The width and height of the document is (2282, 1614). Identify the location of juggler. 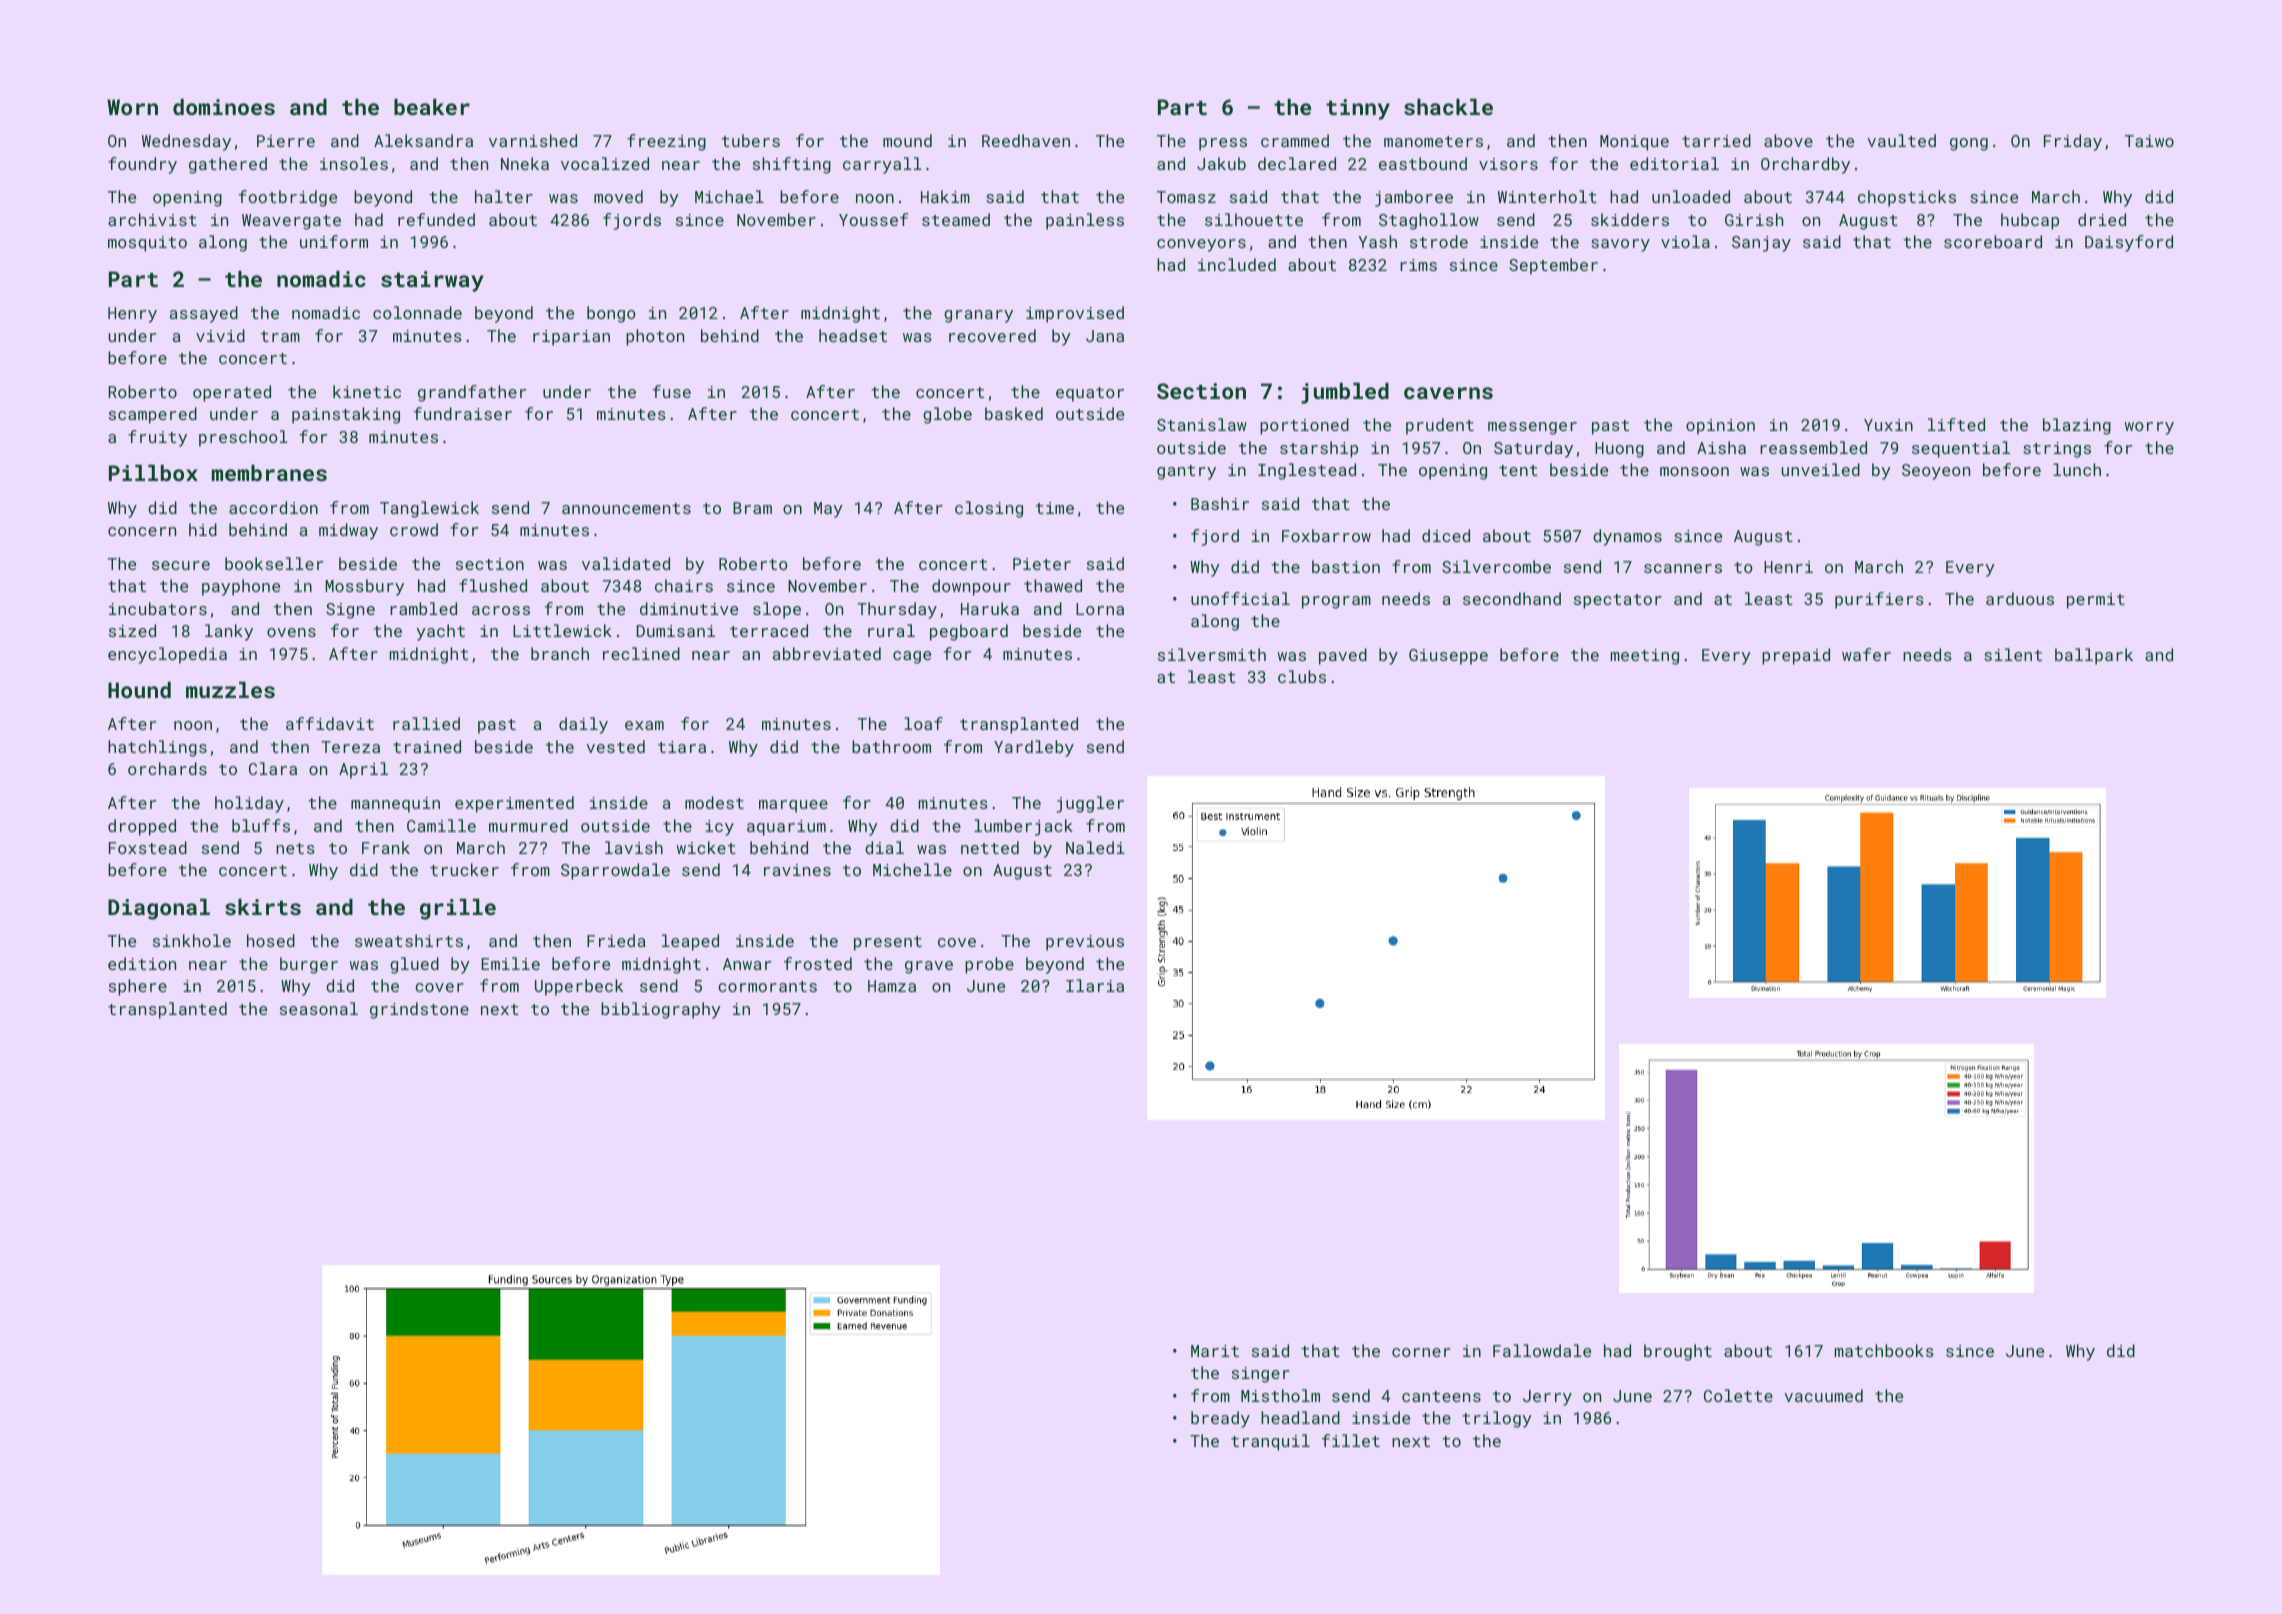
(1090, 804).
